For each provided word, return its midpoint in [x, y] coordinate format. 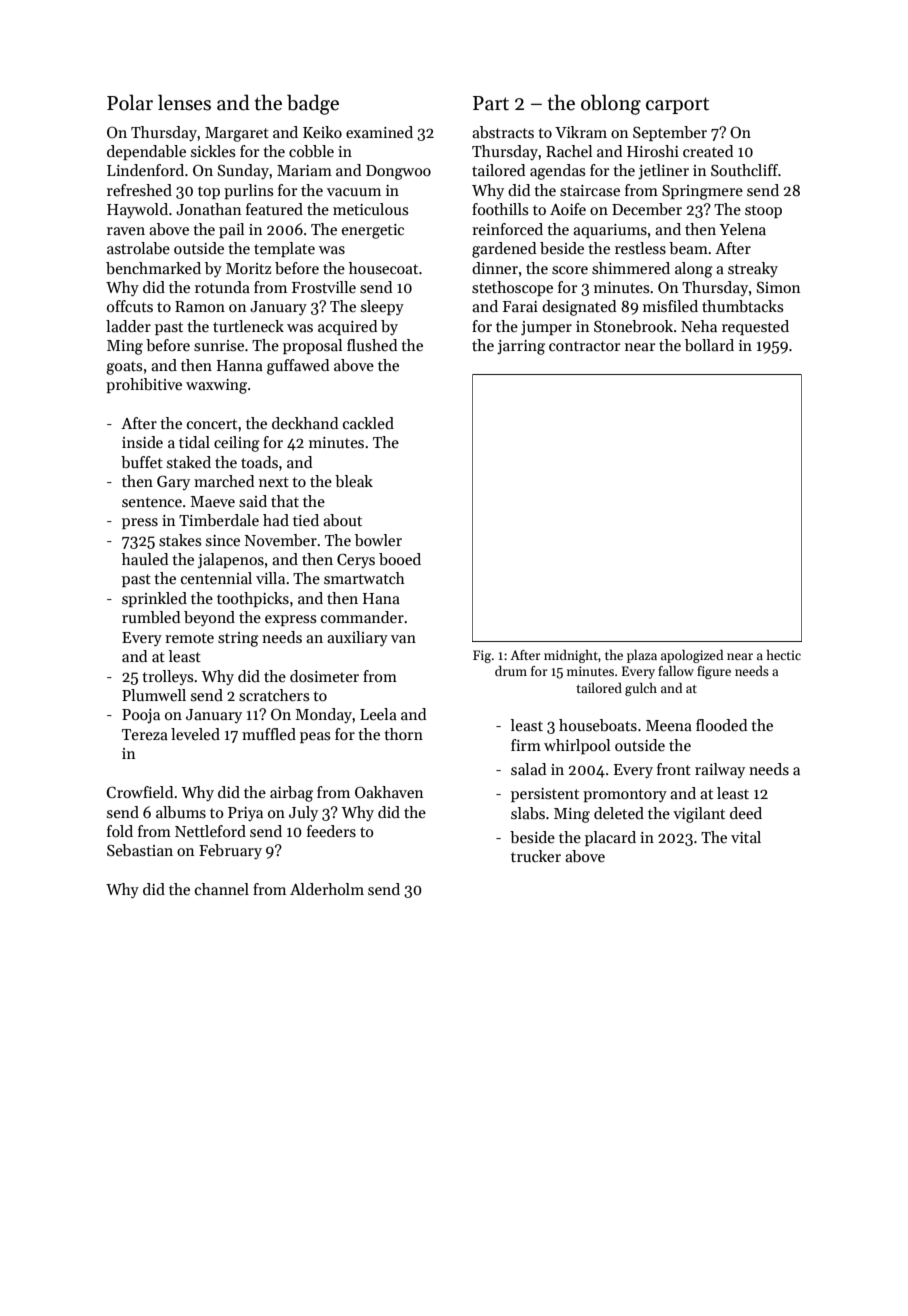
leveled [195, 734]
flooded [721, 725]
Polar [130, 102]
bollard [709, 345]
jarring [521, 347]
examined [379, 132]
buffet [142, 462]
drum [511, 671]
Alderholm [327, 889]
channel [222, 889]
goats [124, 368]
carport [677, 105]
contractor [584, 346]
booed [400, 559]
